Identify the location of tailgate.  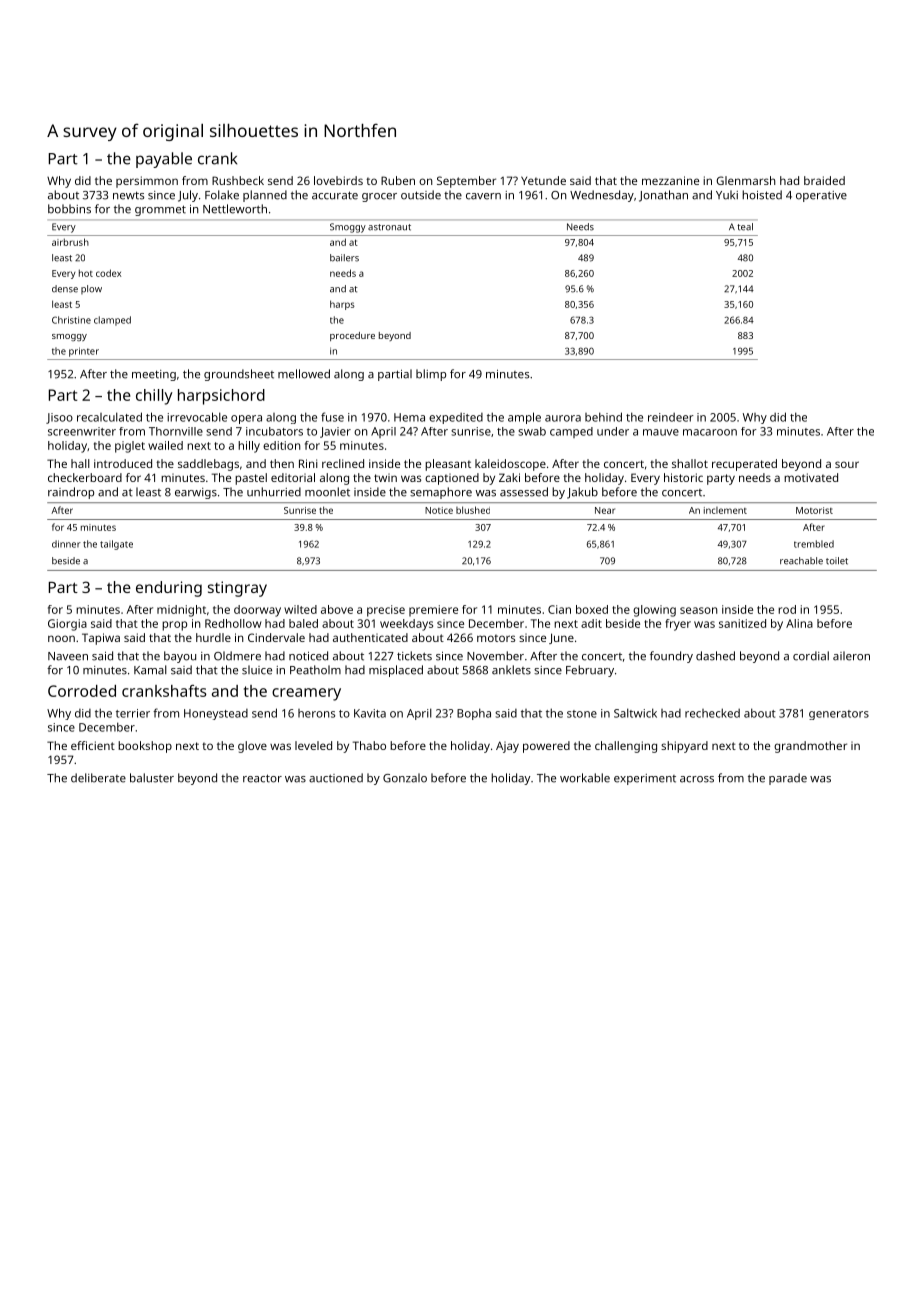
(116, 545).
